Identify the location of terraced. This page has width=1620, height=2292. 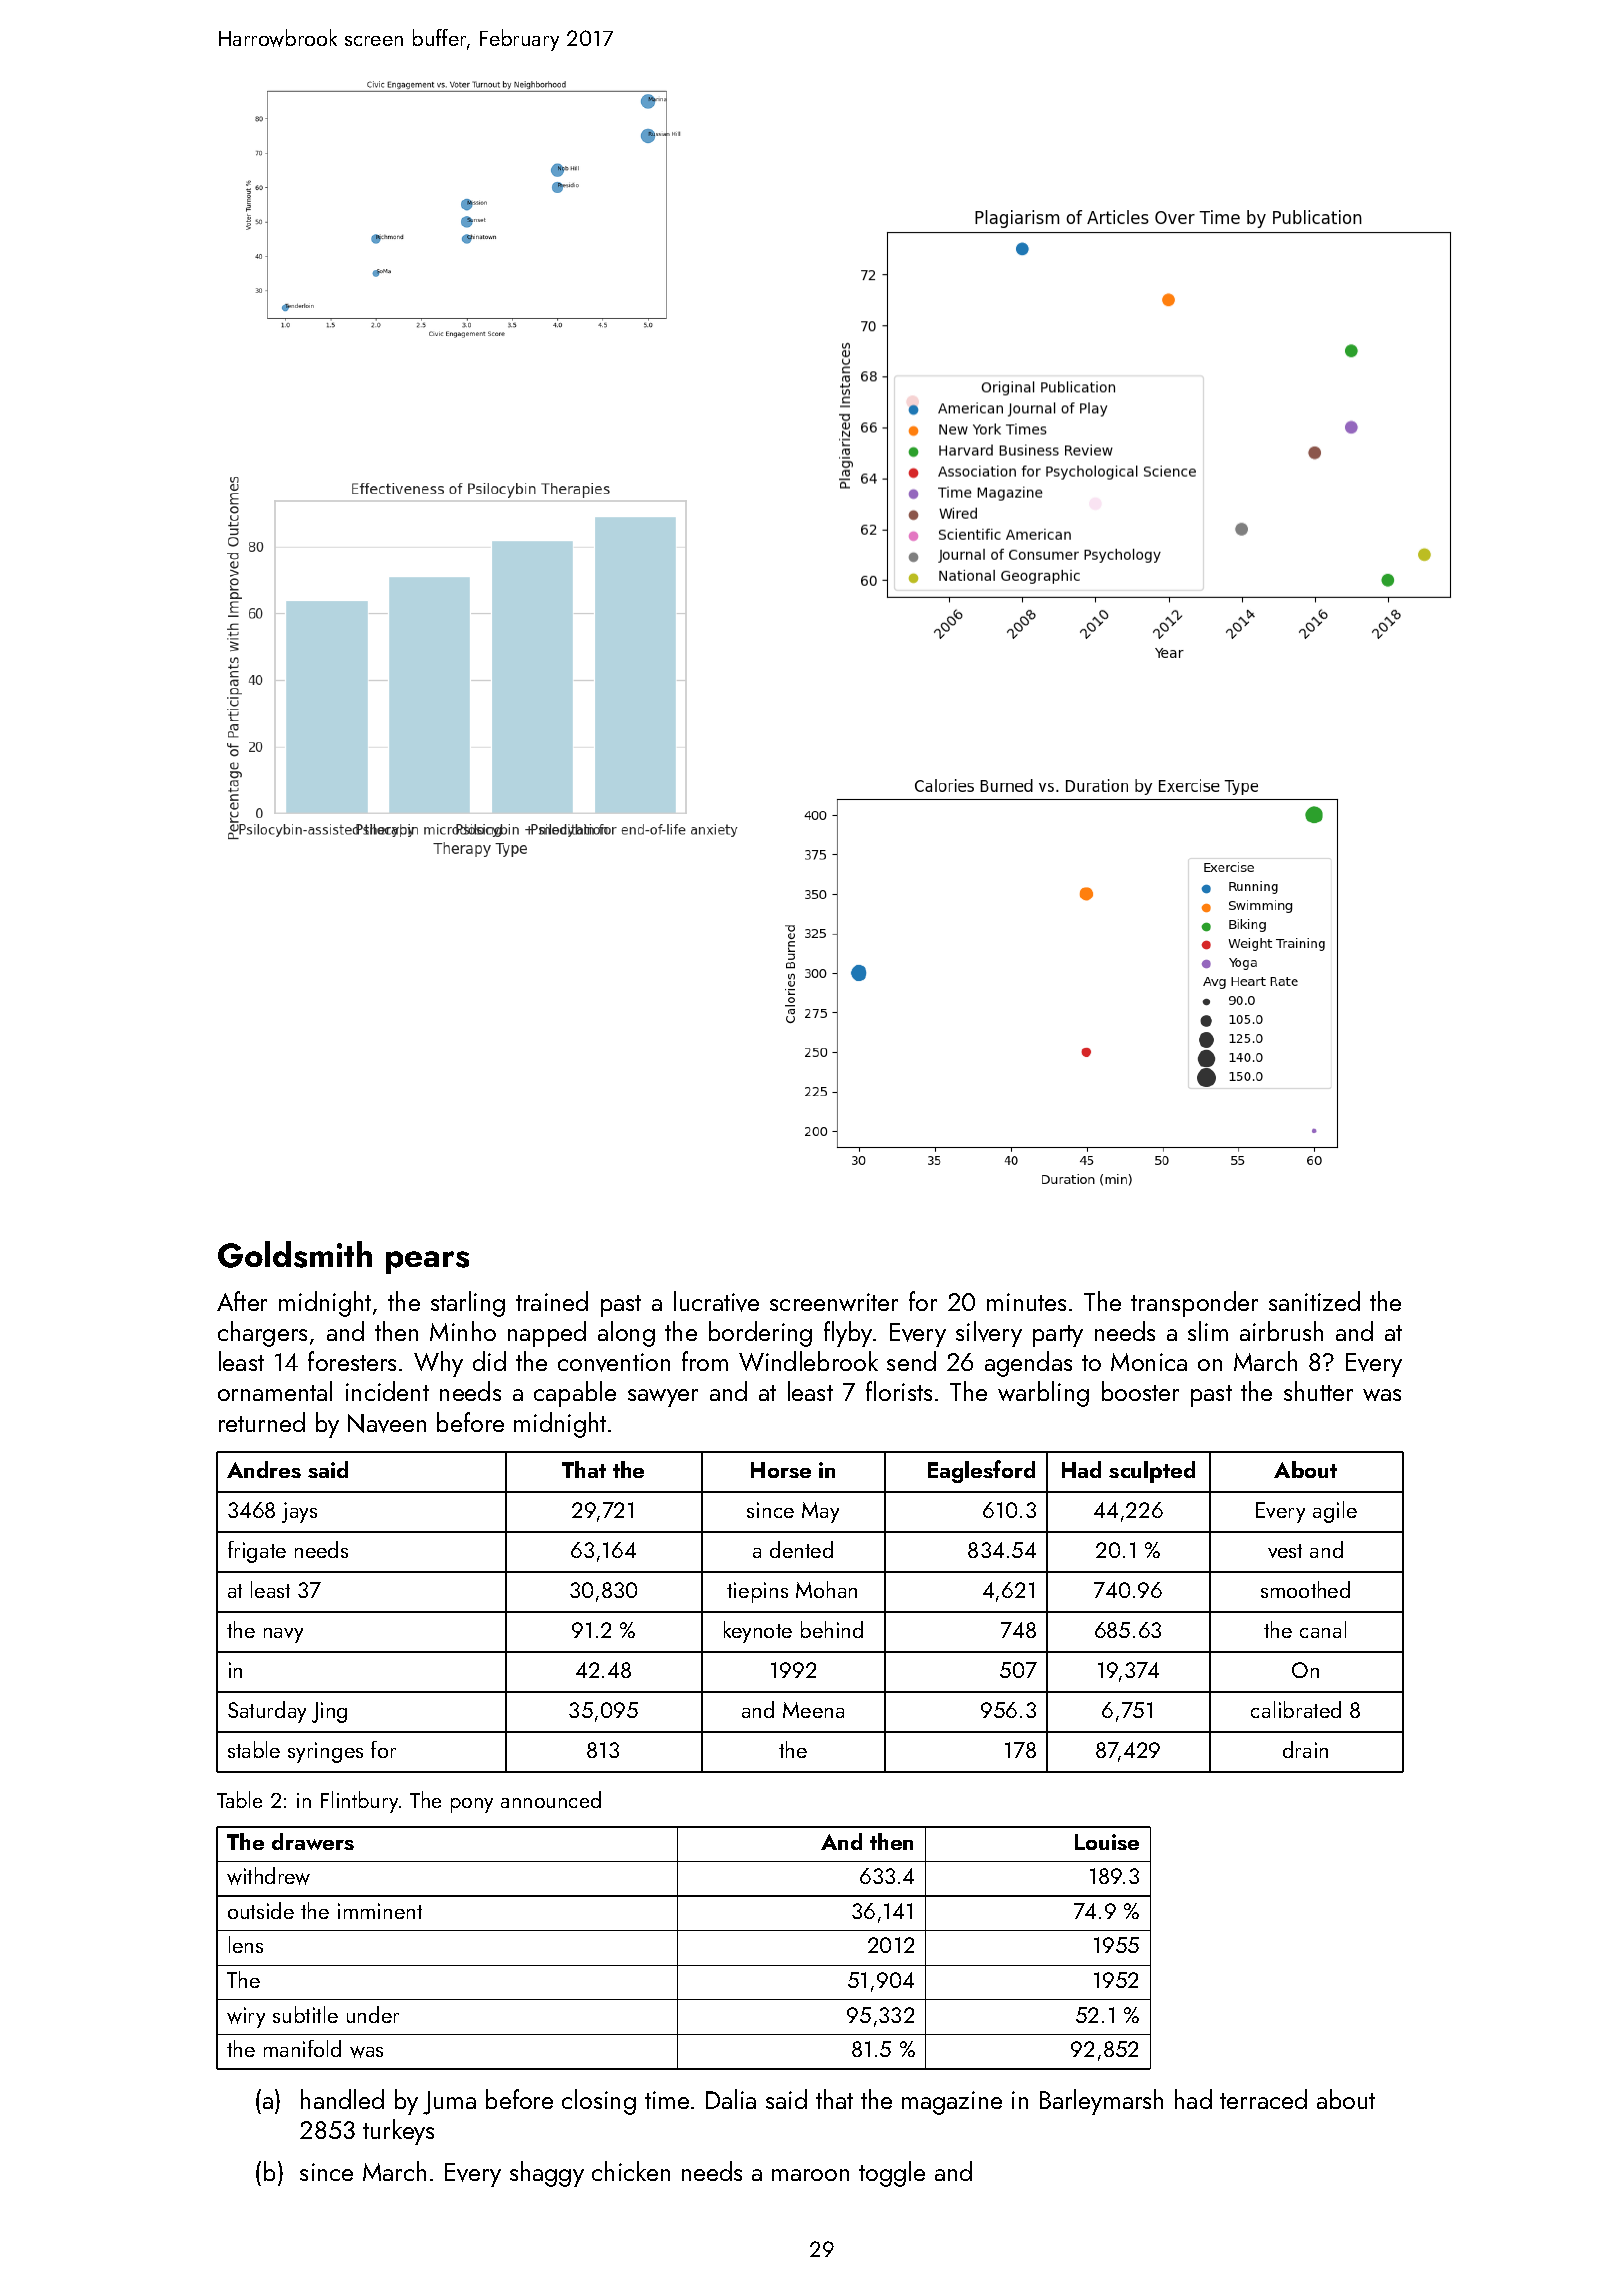
(1263, 2099).
